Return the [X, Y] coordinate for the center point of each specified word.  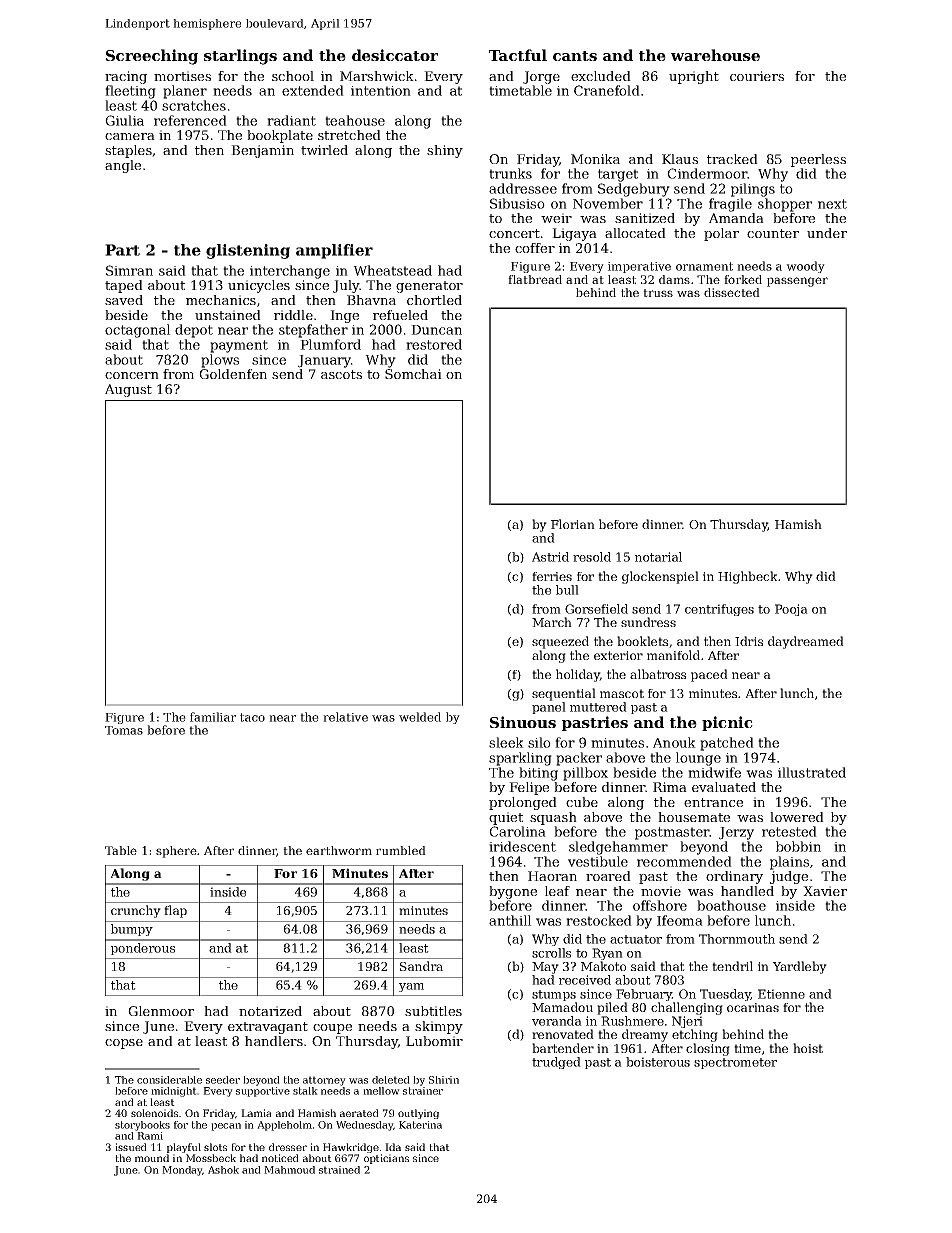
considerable [169, 1080]
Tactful [518, 55]
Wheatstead [392, 270]
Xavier [825, 891]
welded [420, 717]
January [324, 361]
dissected [732, 292]
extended [313, 90]
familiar [213, 717]
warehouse [715, 55]
